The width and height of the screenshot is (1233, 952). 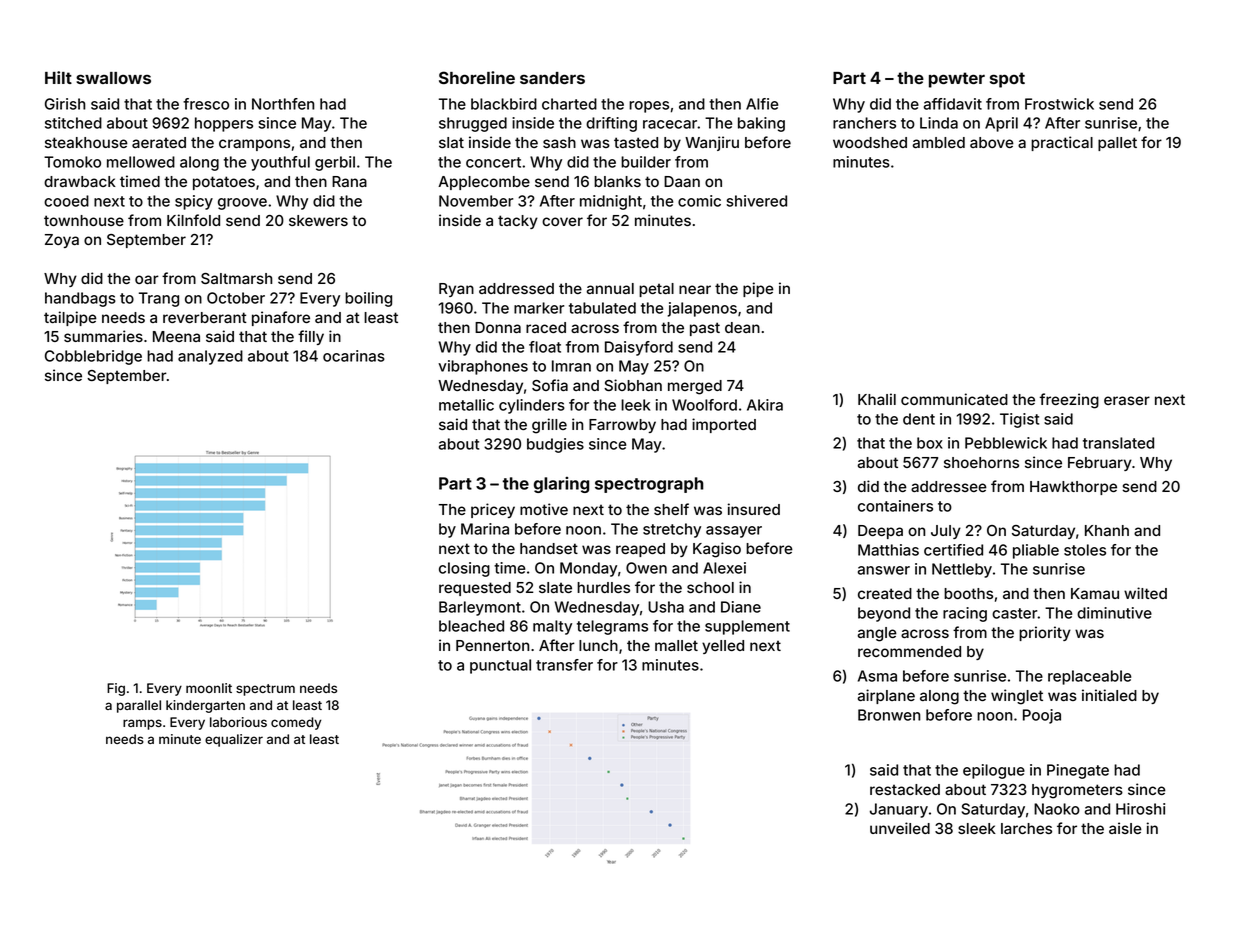 What do you see at coordinates (617, 181) in the screenshot?
I see `blanks` at bounding box center [617, 181].
